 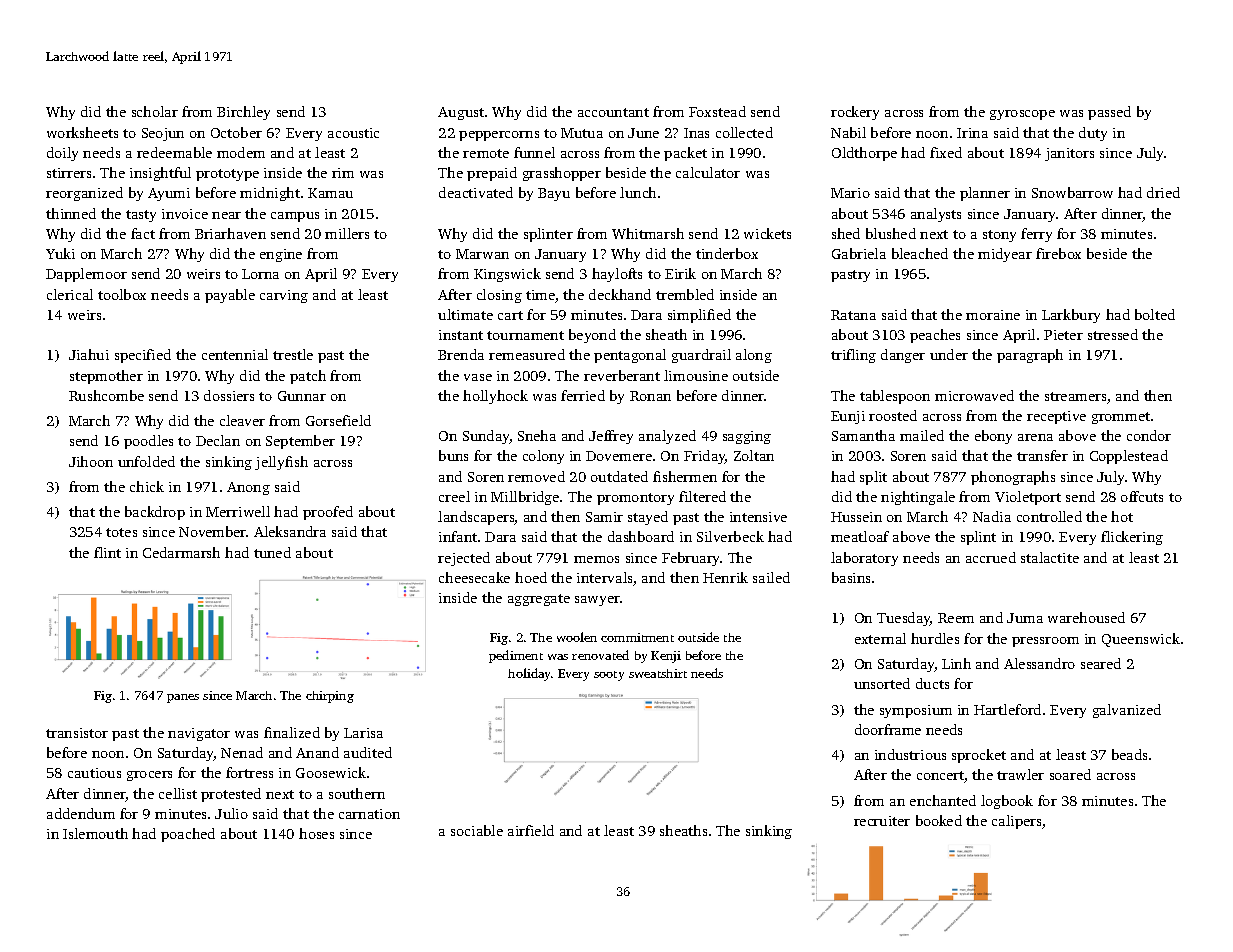 What do you see at coordinates (1129, 754) in the document?
I see `beads` at bounding box center [1129, 754].
